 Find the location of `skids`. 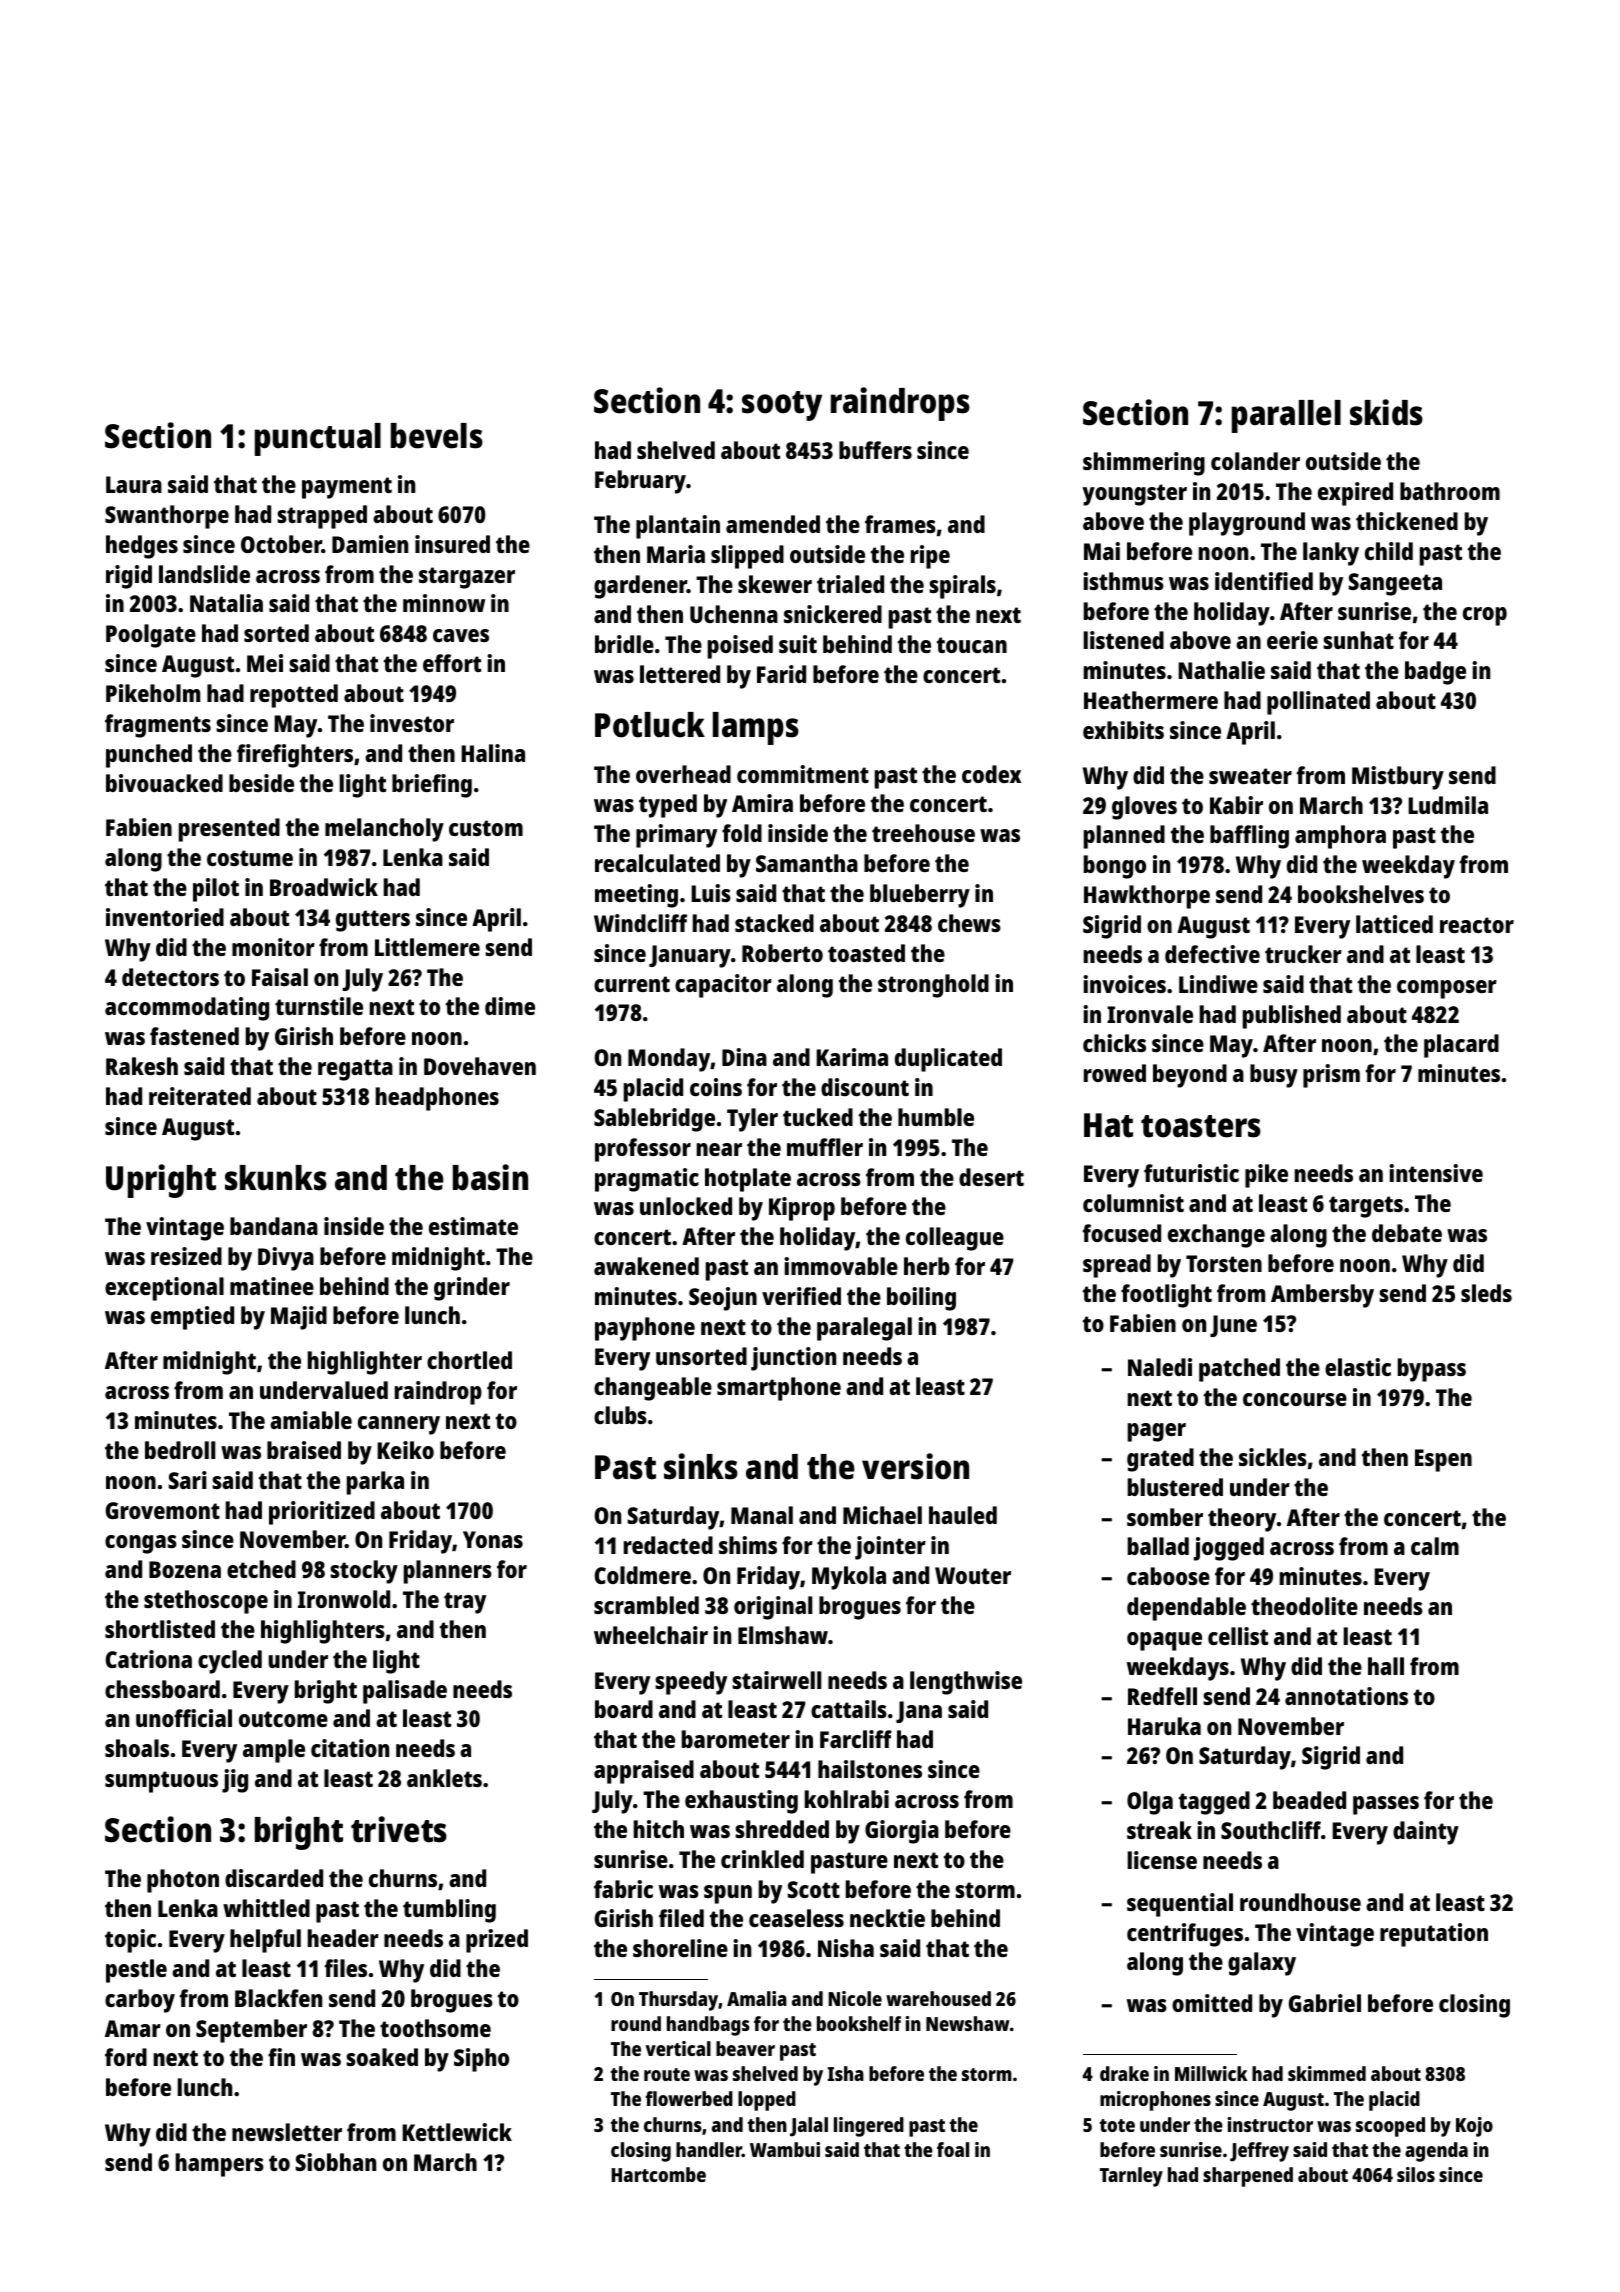

skids is located at coordinates (1386, 412).
